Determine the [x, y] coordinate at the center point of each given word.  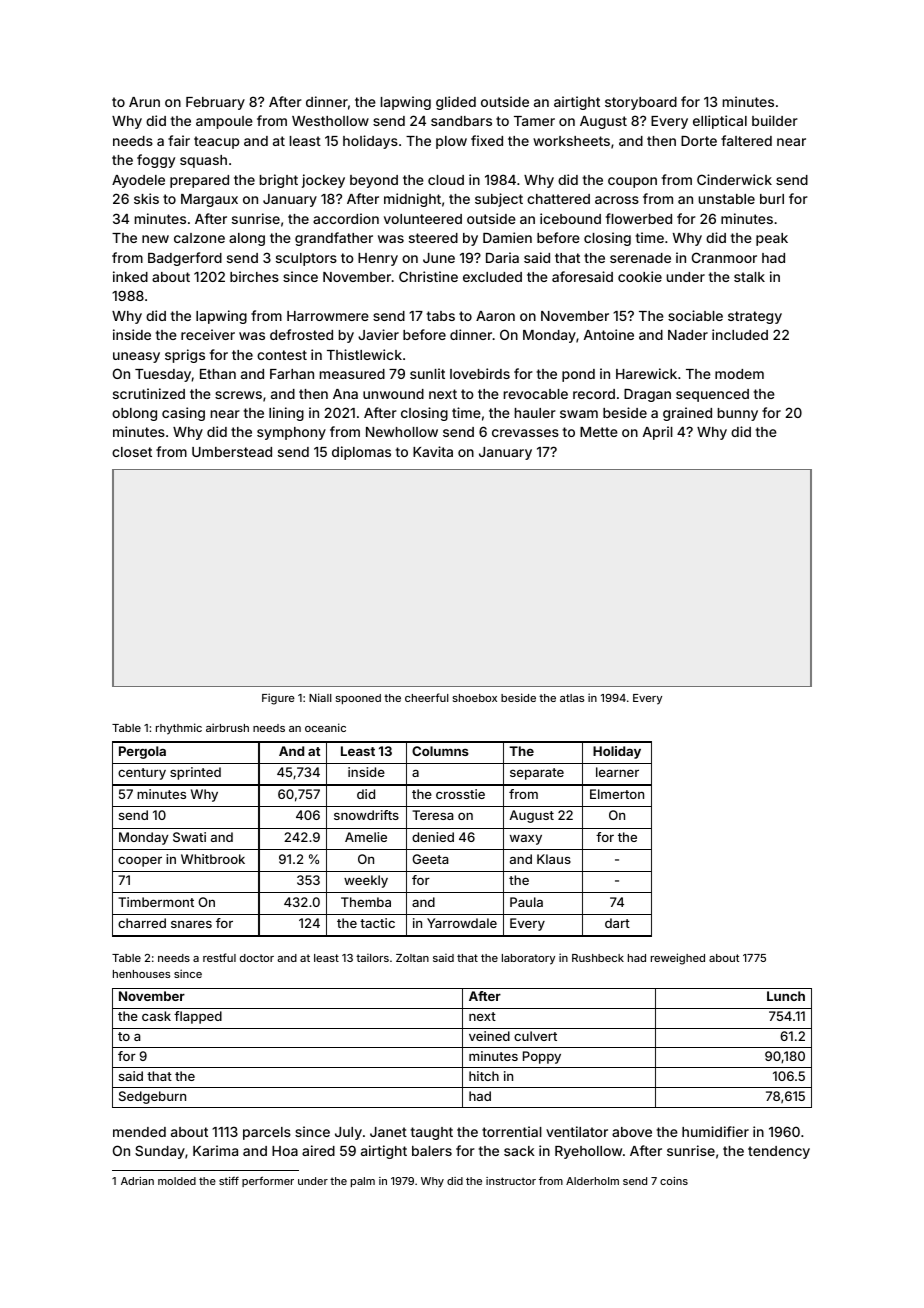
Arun [144, 102]
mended [139, 1132]
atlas [572, 698]
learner [617, 772]
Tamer [534, 121]
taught [432, 1133]
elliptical [720, 122]
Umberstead [232, 452]
